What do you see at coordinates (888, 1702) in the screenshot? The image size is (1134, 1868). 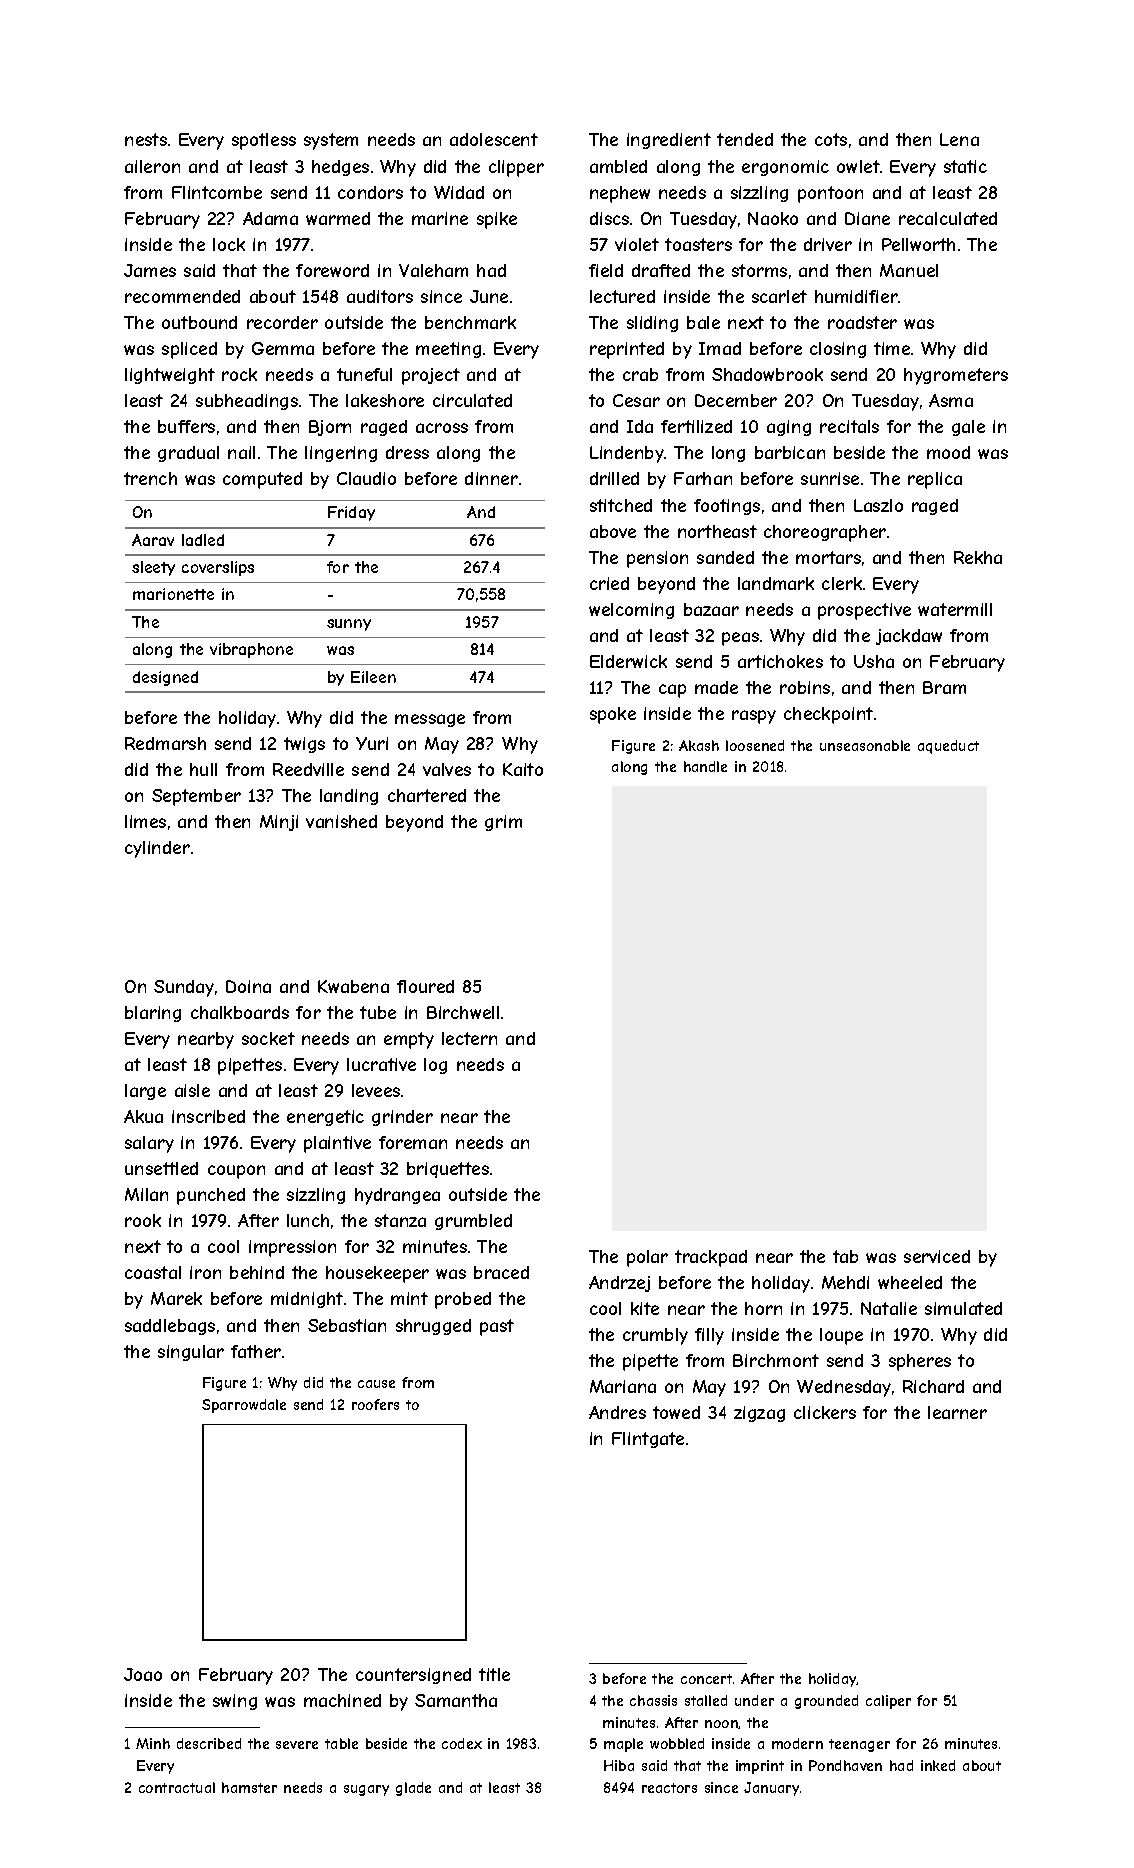 I see `caliper` at bounding box center [888, 1702].
